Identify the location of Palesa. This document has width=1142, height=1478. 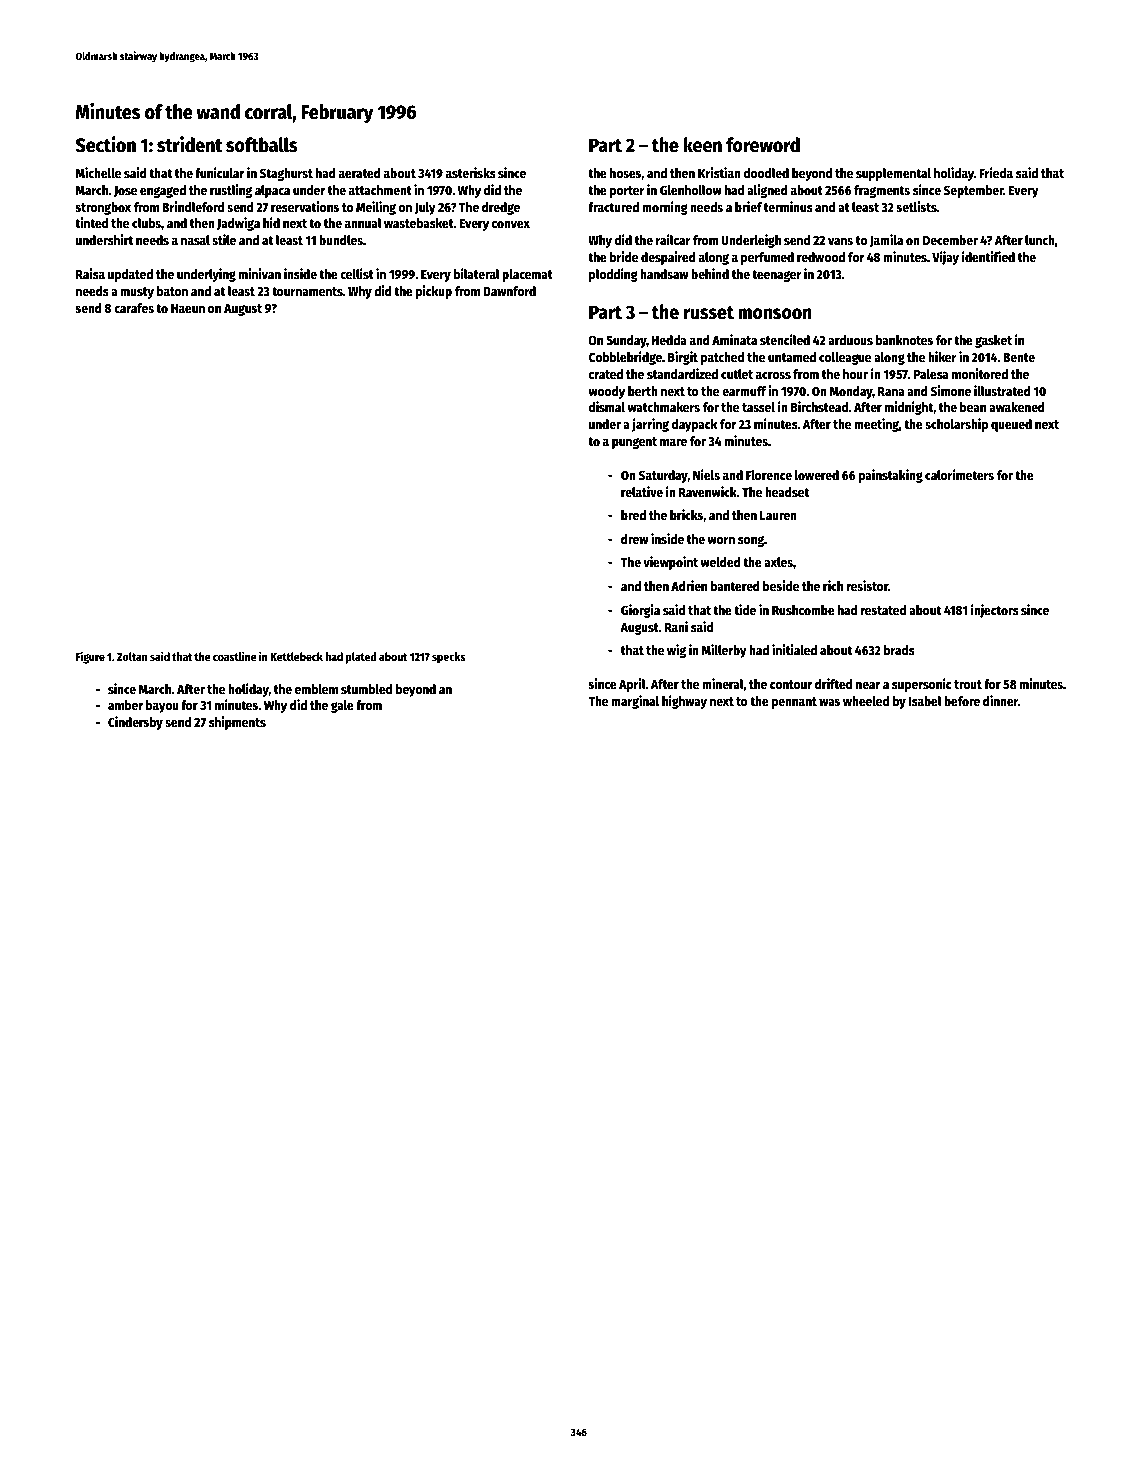
(931, 374).
